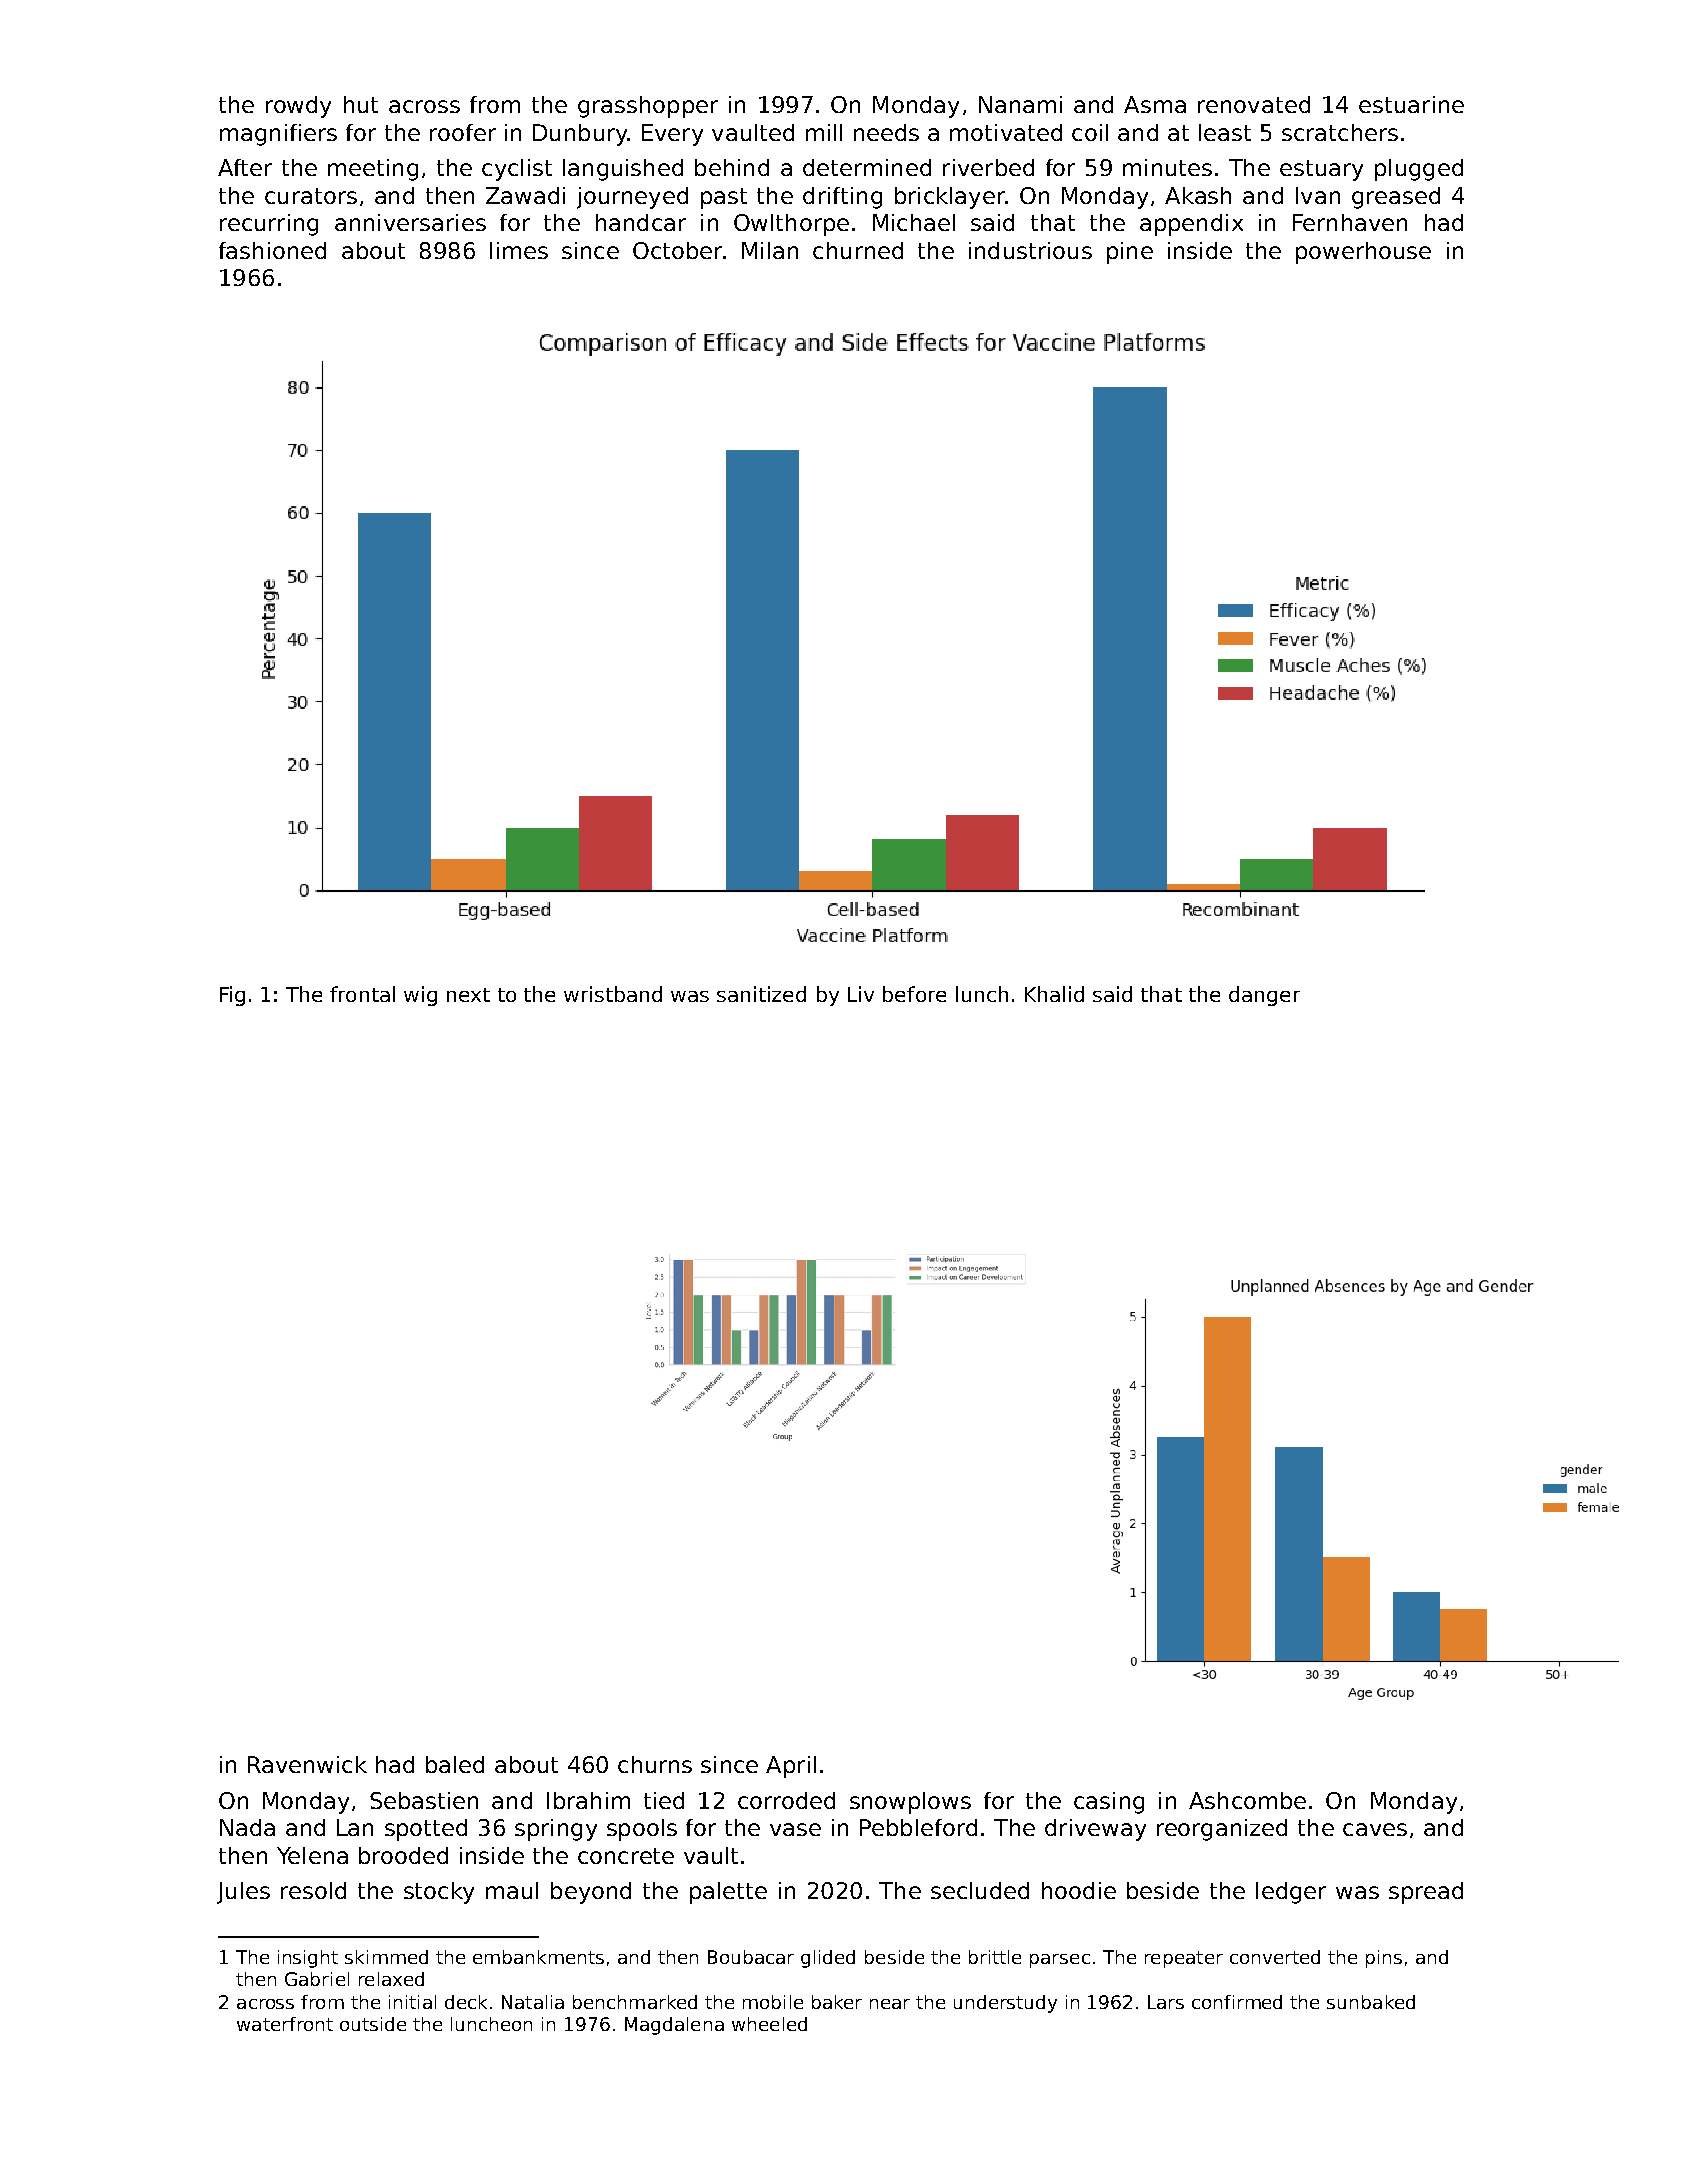 This screenshot has height=2178, width=1683. What do you see at coordinates (269, 225) in the screenshot?
I see `recurring` at bounding box center [269, 225].
